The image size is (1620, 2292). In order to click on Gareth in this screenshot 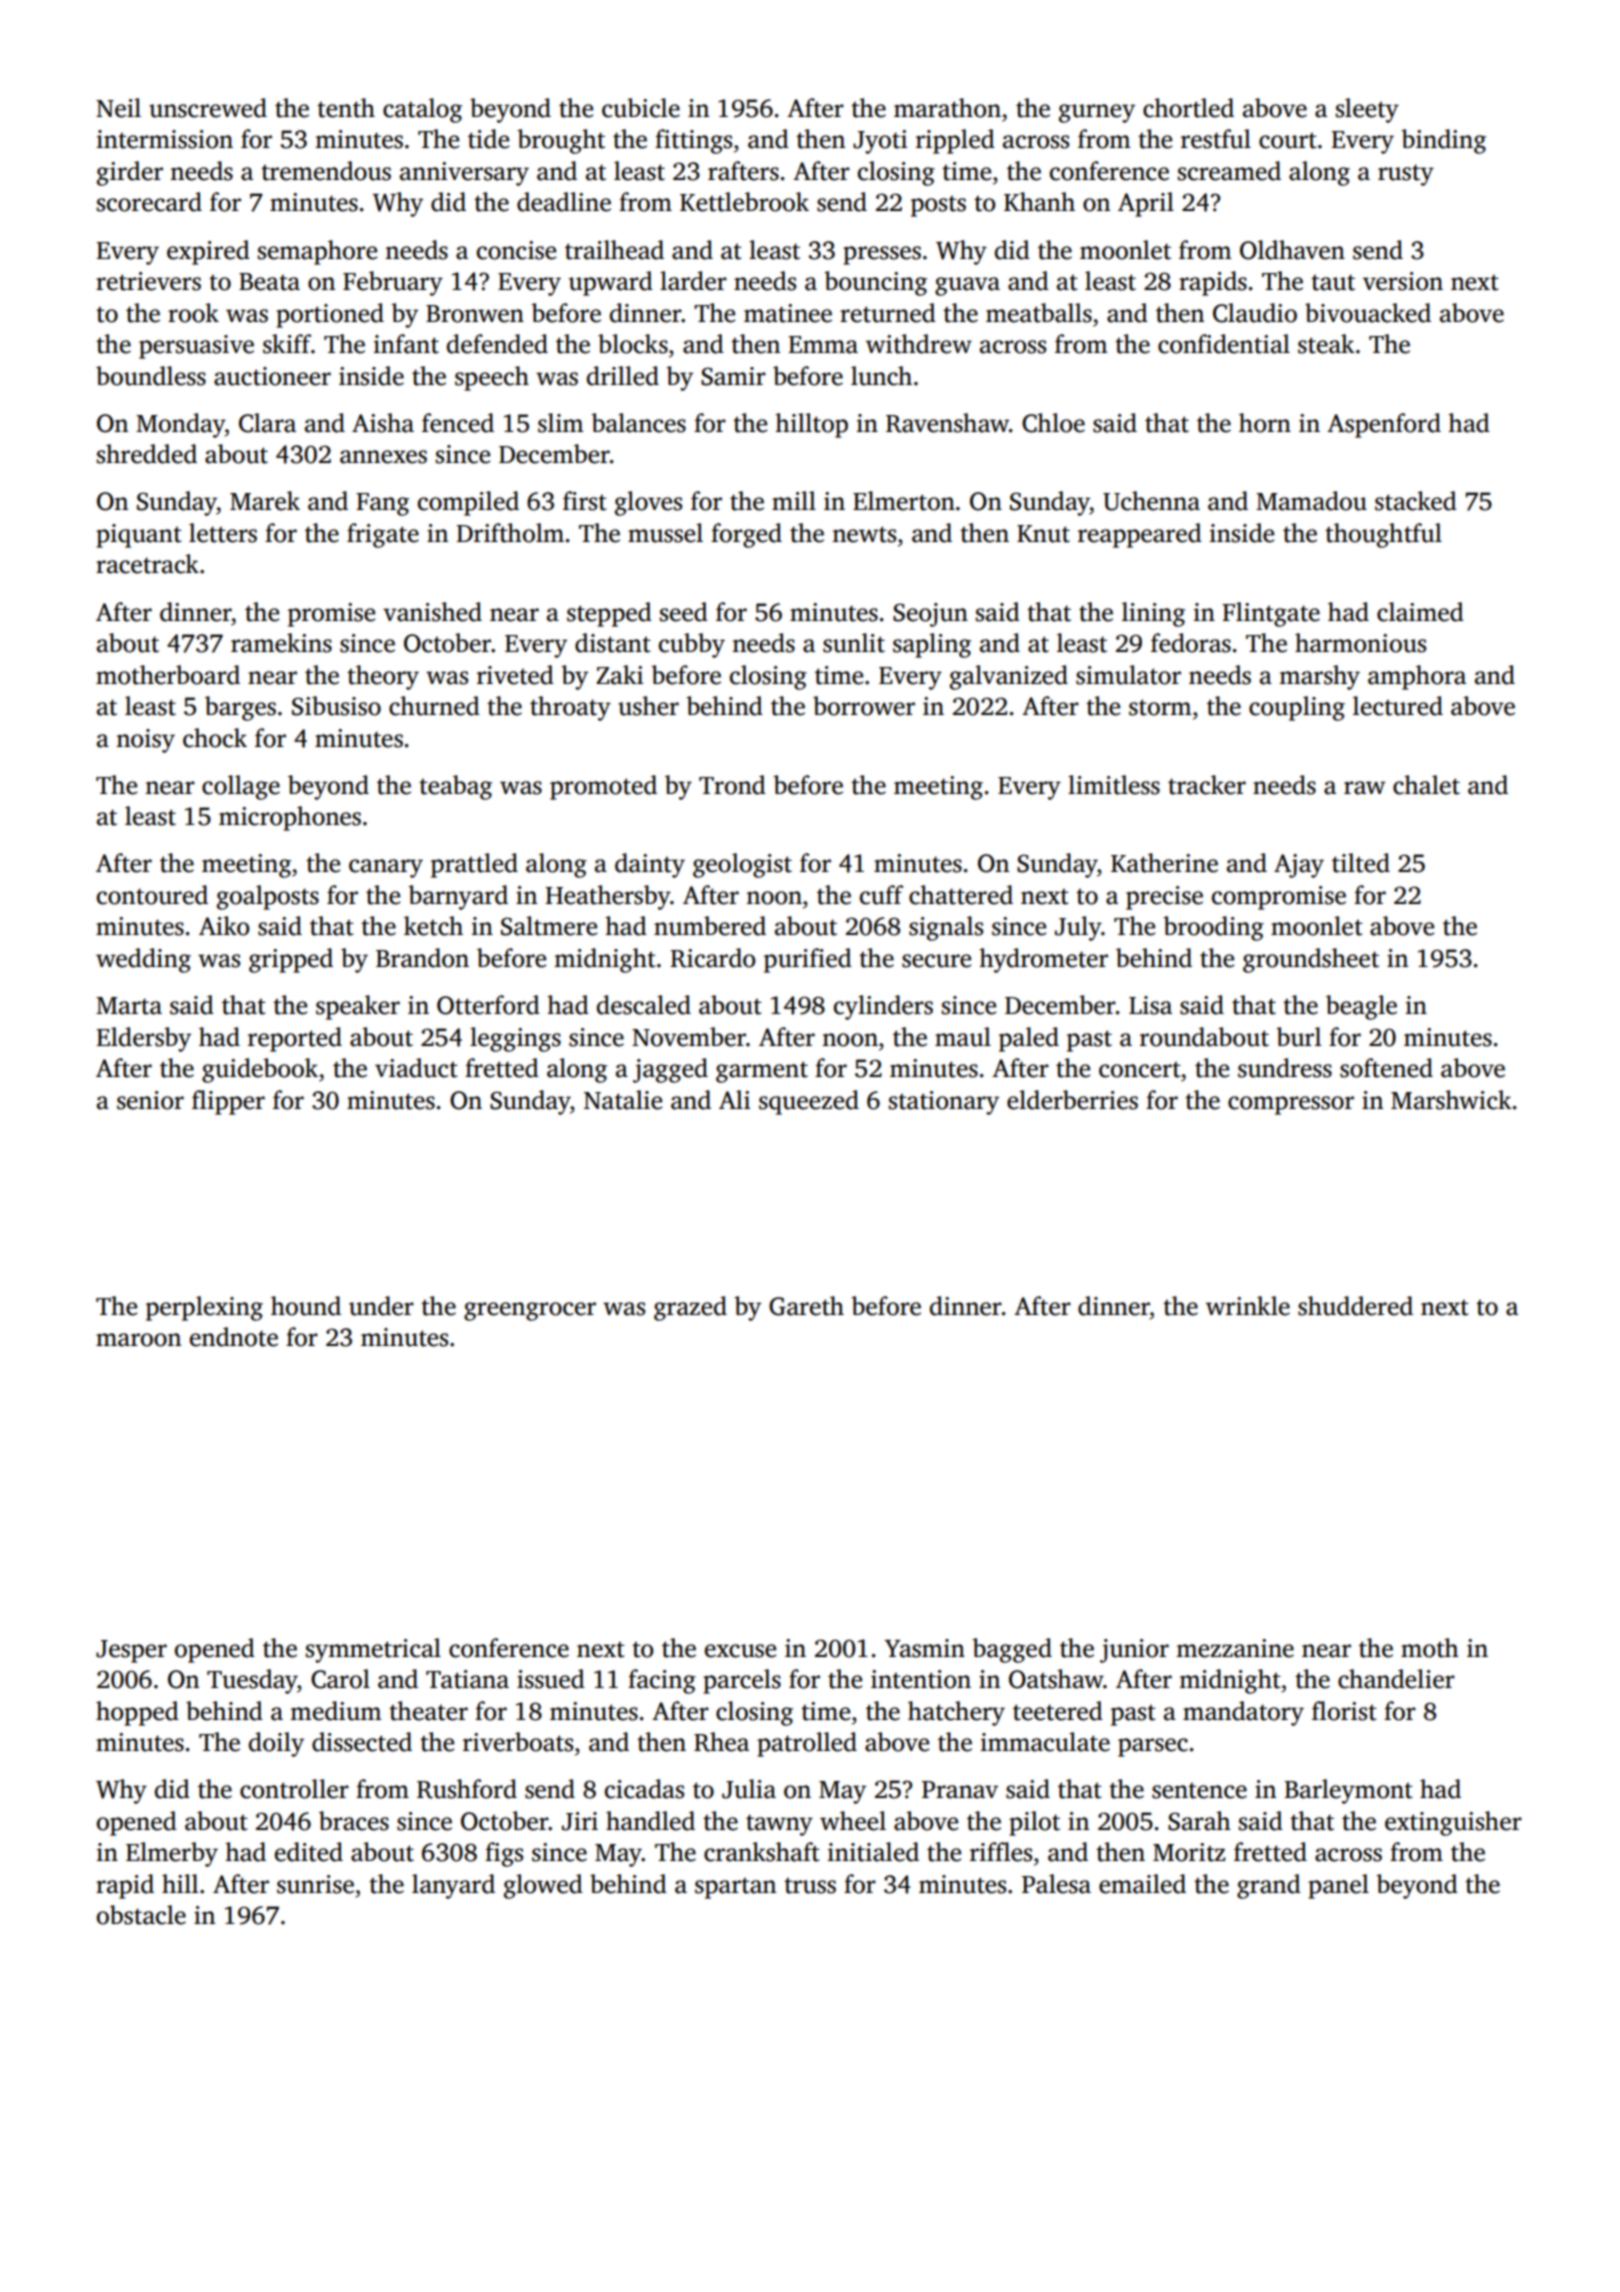, I will do `click(806, 1306)`.
